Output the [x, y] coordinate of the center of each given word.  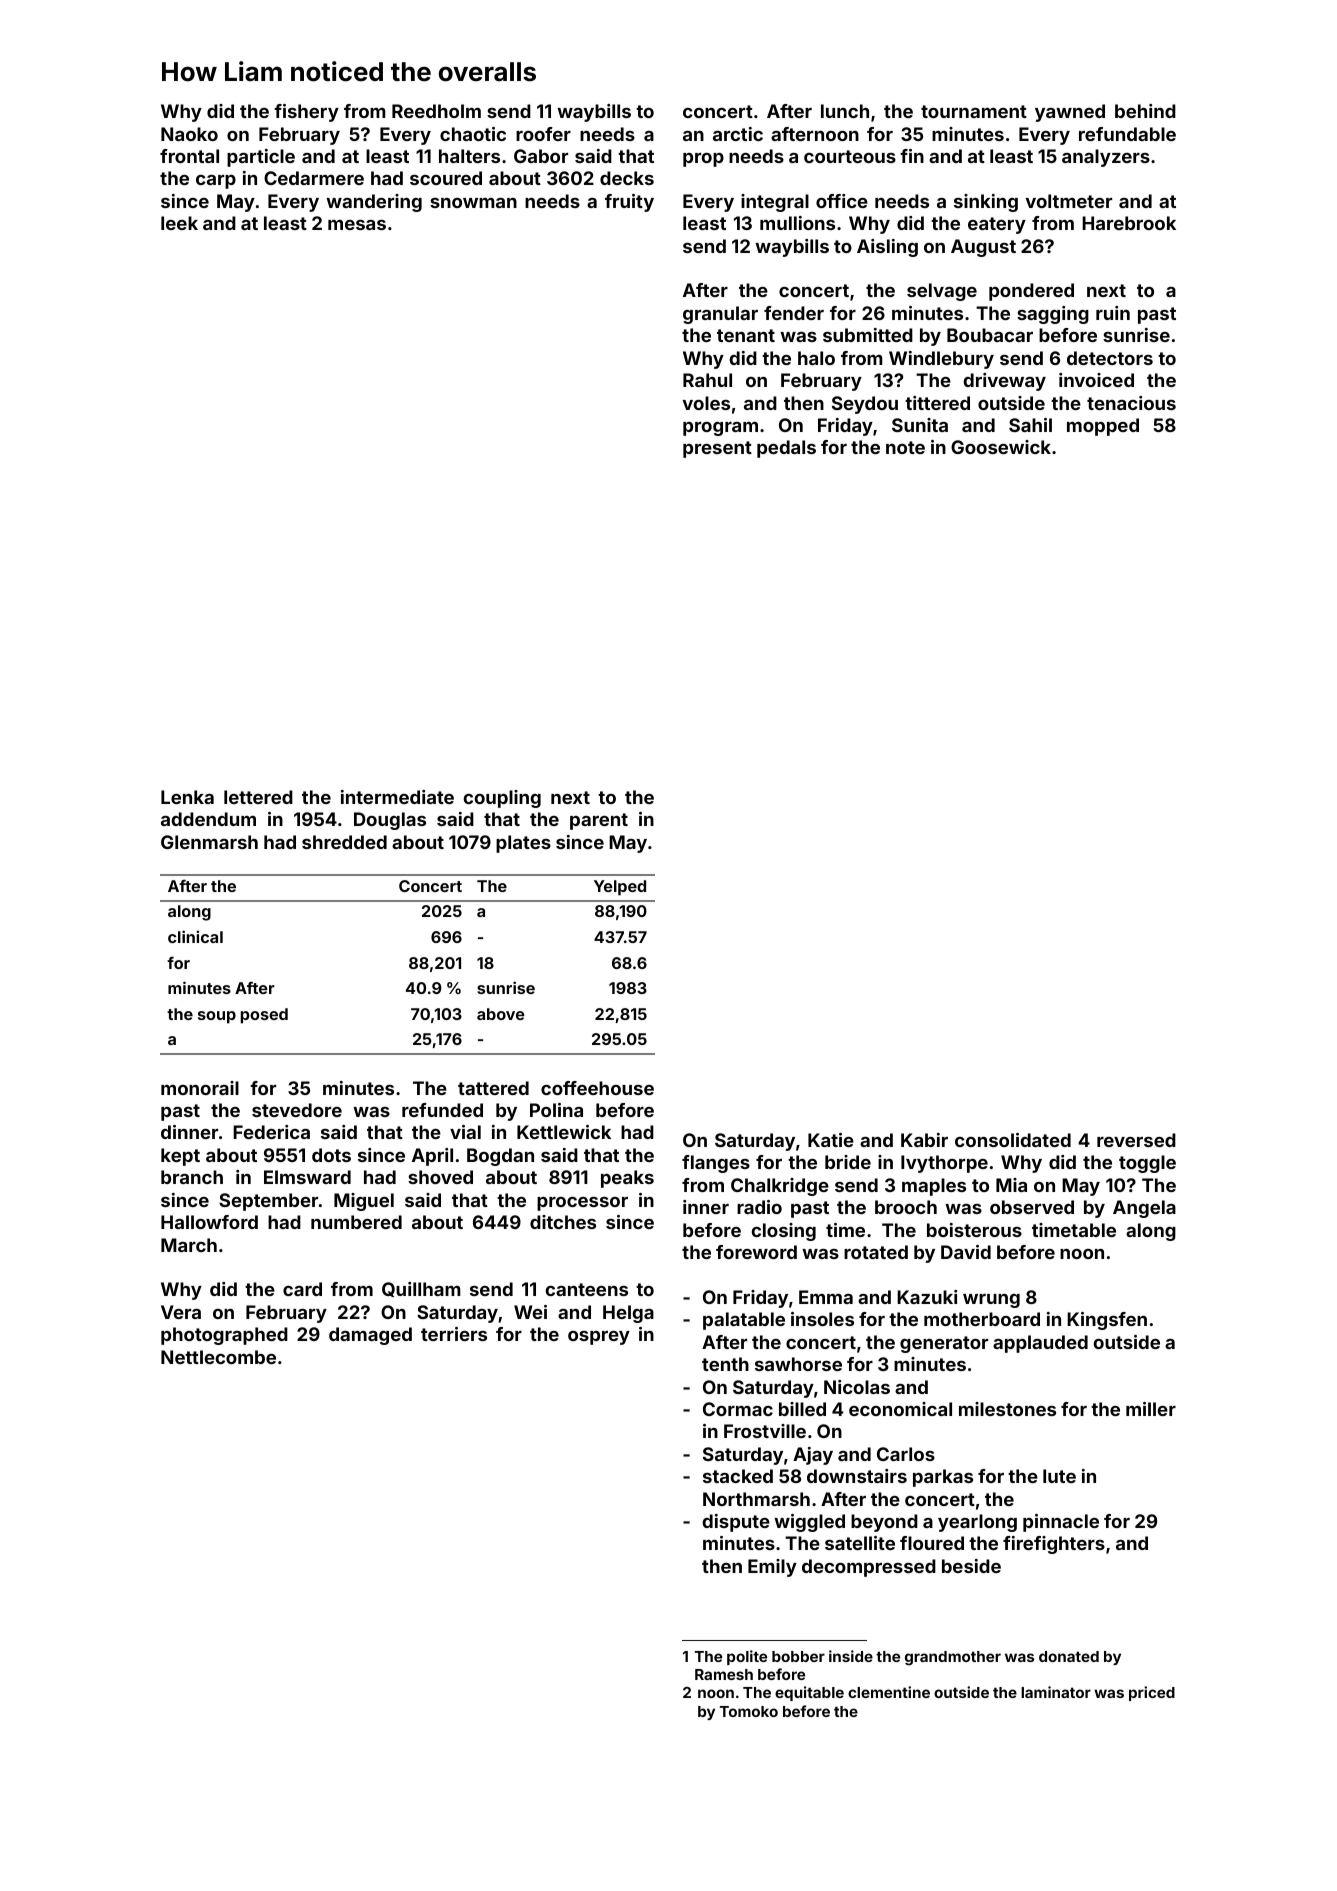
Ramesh [724, 1674]
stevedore [297, 1110]
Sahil [1030, 425]
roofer [543, 134]
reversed [1136, 1140]
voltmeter [1069, 201]
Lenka [187, 797]
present [717, 449]
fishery [306, 113]
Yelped [620, 888]
